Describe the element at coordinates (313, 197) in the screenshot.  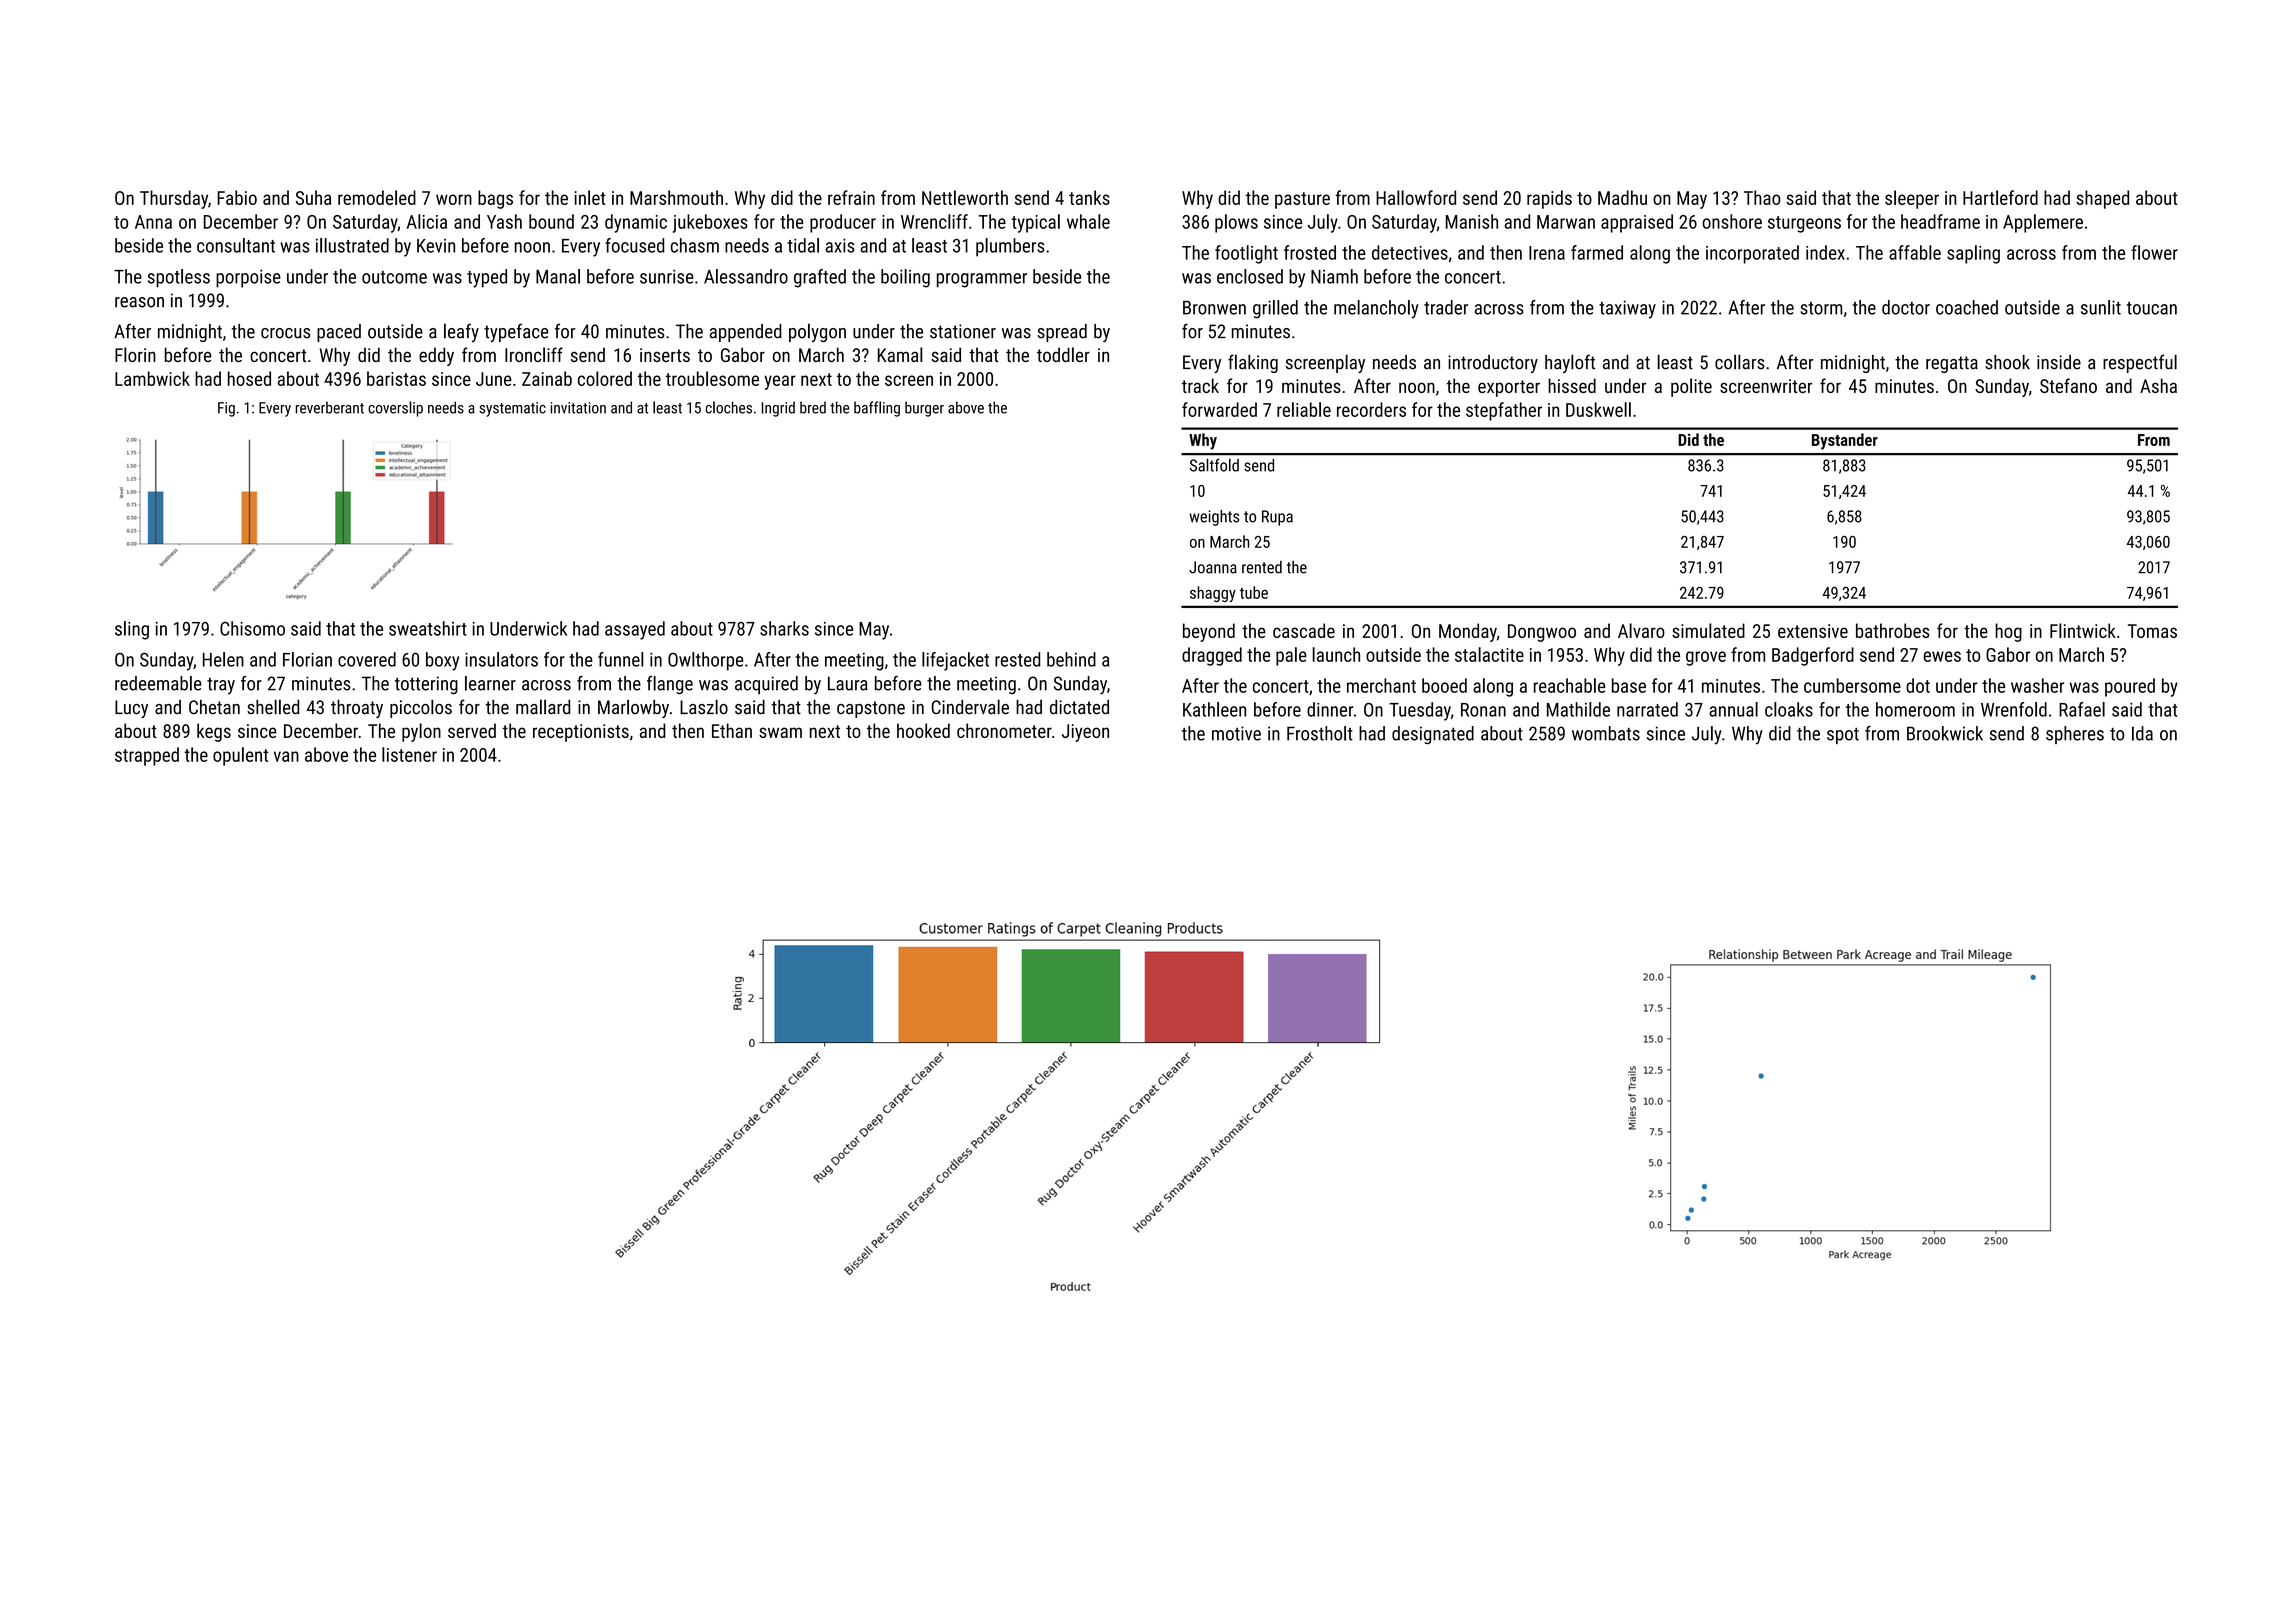
I see `Suha` at that location.
